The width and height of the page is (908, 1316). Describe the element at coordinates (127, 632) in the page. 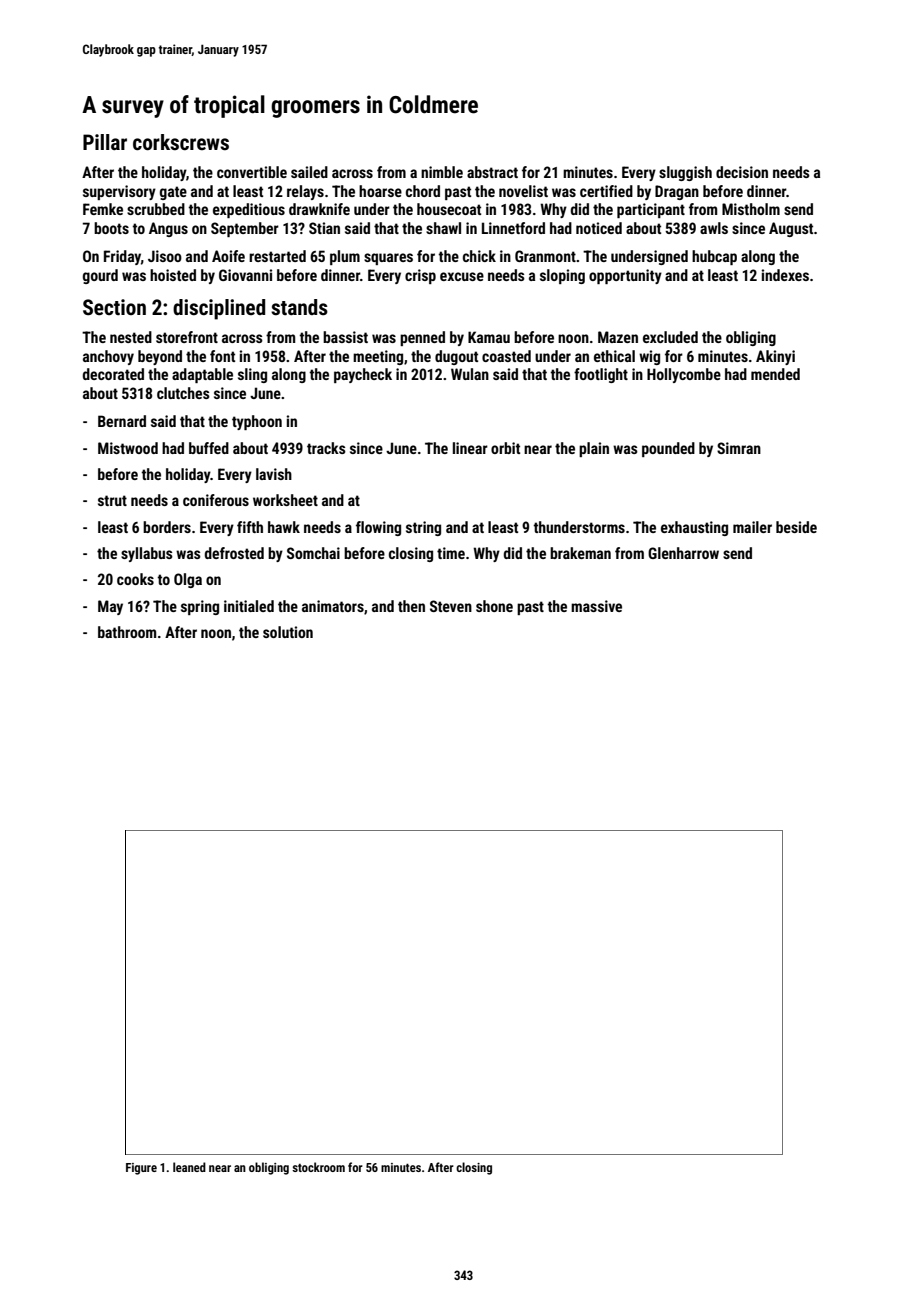

I see `bathroom` at that location.
